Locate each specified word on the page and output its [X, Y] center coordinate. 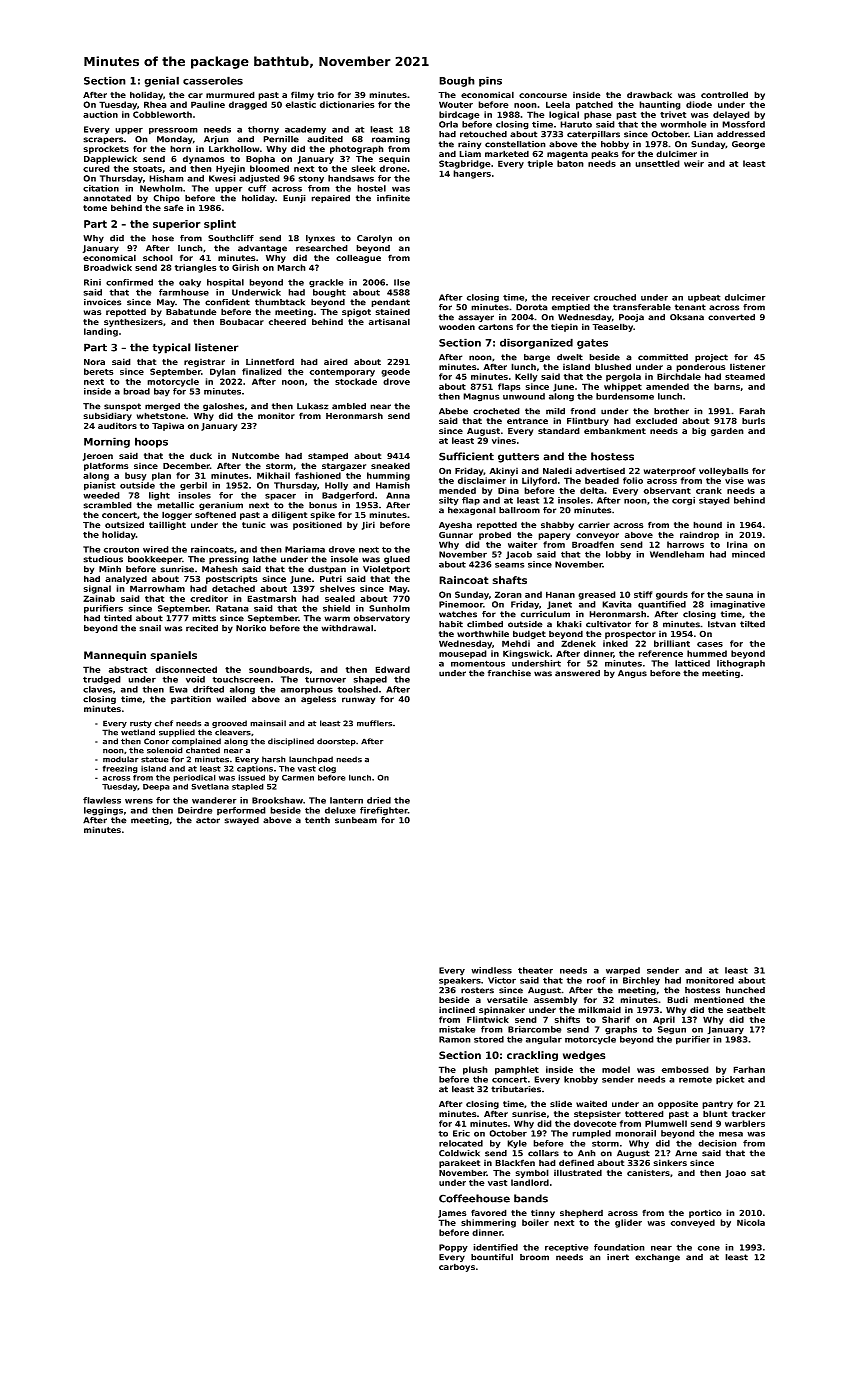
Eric [461, 1133]
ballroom [519, 510]
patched [594, 105]
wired [156, 549]
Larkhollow [234, 148]
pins [490, 81]
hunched [745, 990]
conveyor [597, 536]
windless [491, 970]
